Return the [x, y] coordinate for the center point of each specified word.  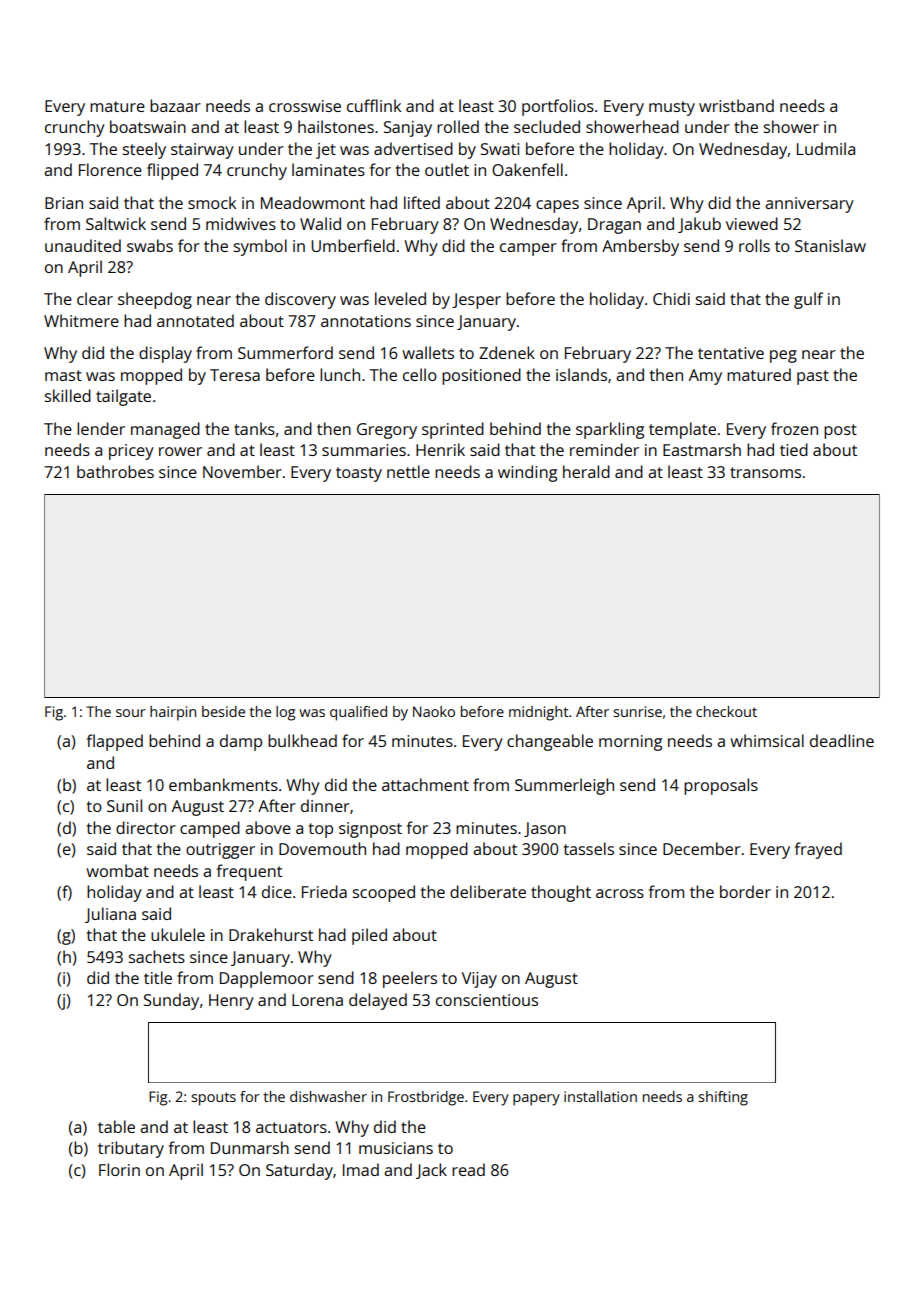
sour [131, 713]
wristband [736, 105]
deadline [842, 740]
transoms [765, 472]
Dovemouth [322, 848]
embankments [223, 784]
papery [536, 1100]
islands [581, 374]
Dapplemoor [267, 979]
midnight [539, 713]
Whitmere [81, 320]
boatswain [148, 126]
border [745, 891]
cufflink [374, 105]
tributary [131, 1149]
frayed [818, 850]
